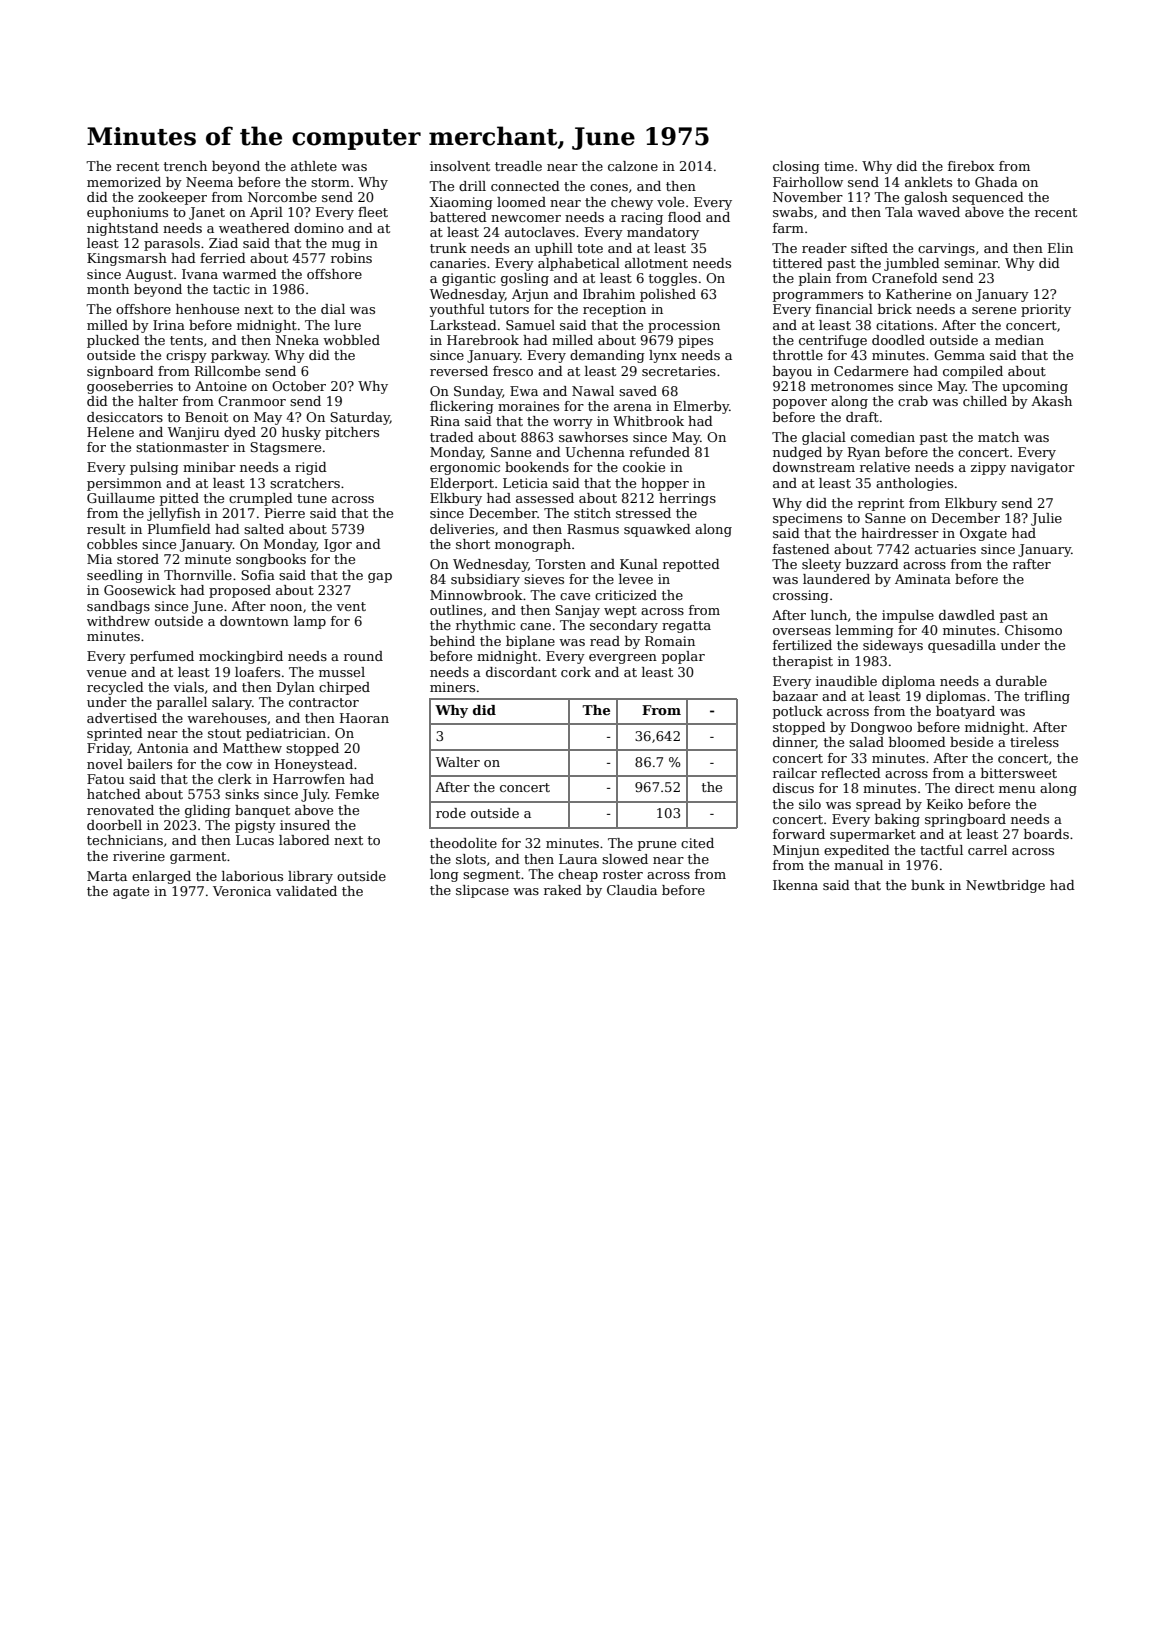 The height and width of the page is (1651, 1167). I want to click on mockingbird, so click(241, 657).
